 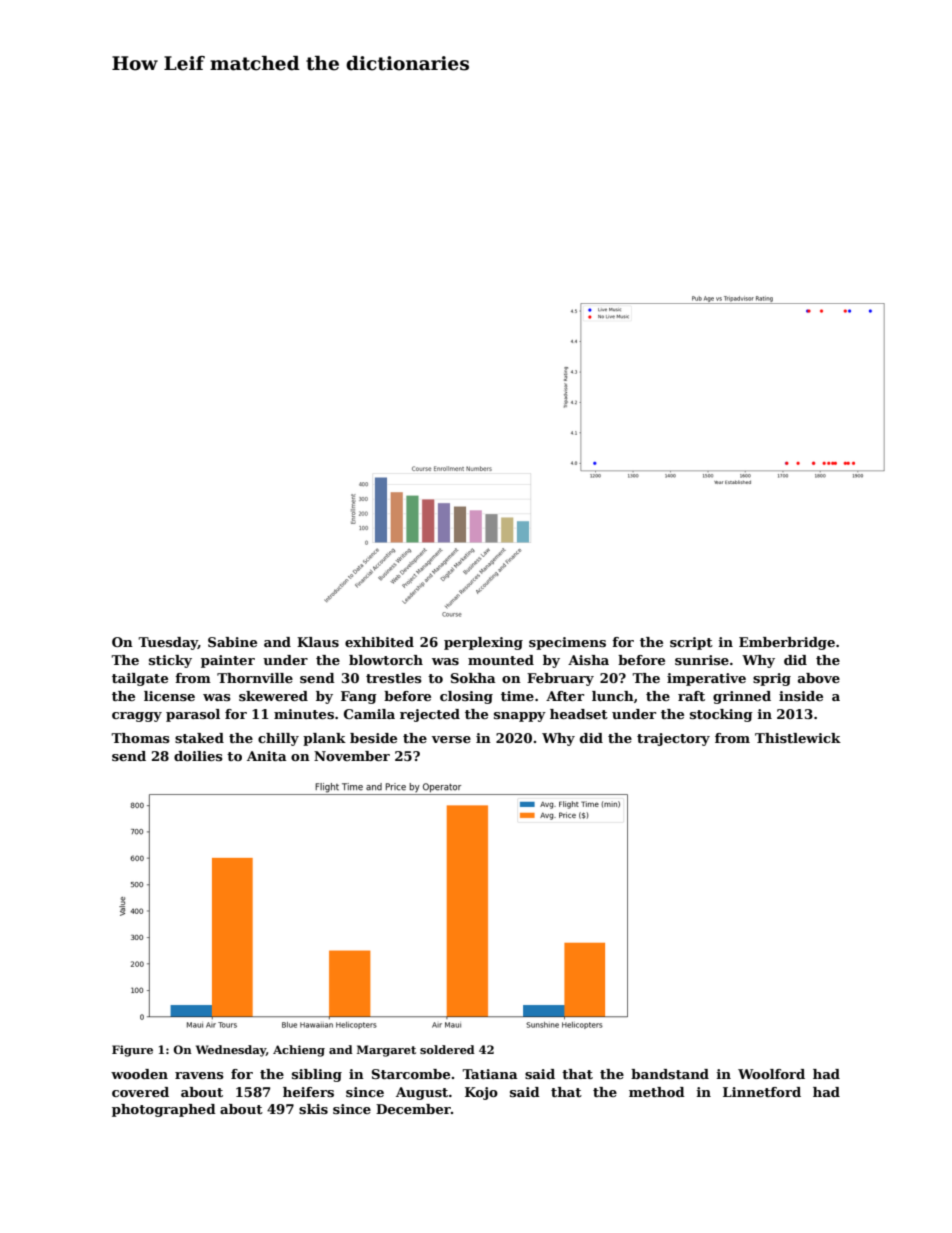 What do you see at coordinates (313, 1109) in the screenshot?
I see `skis` at bounding box center [313, 1109].
